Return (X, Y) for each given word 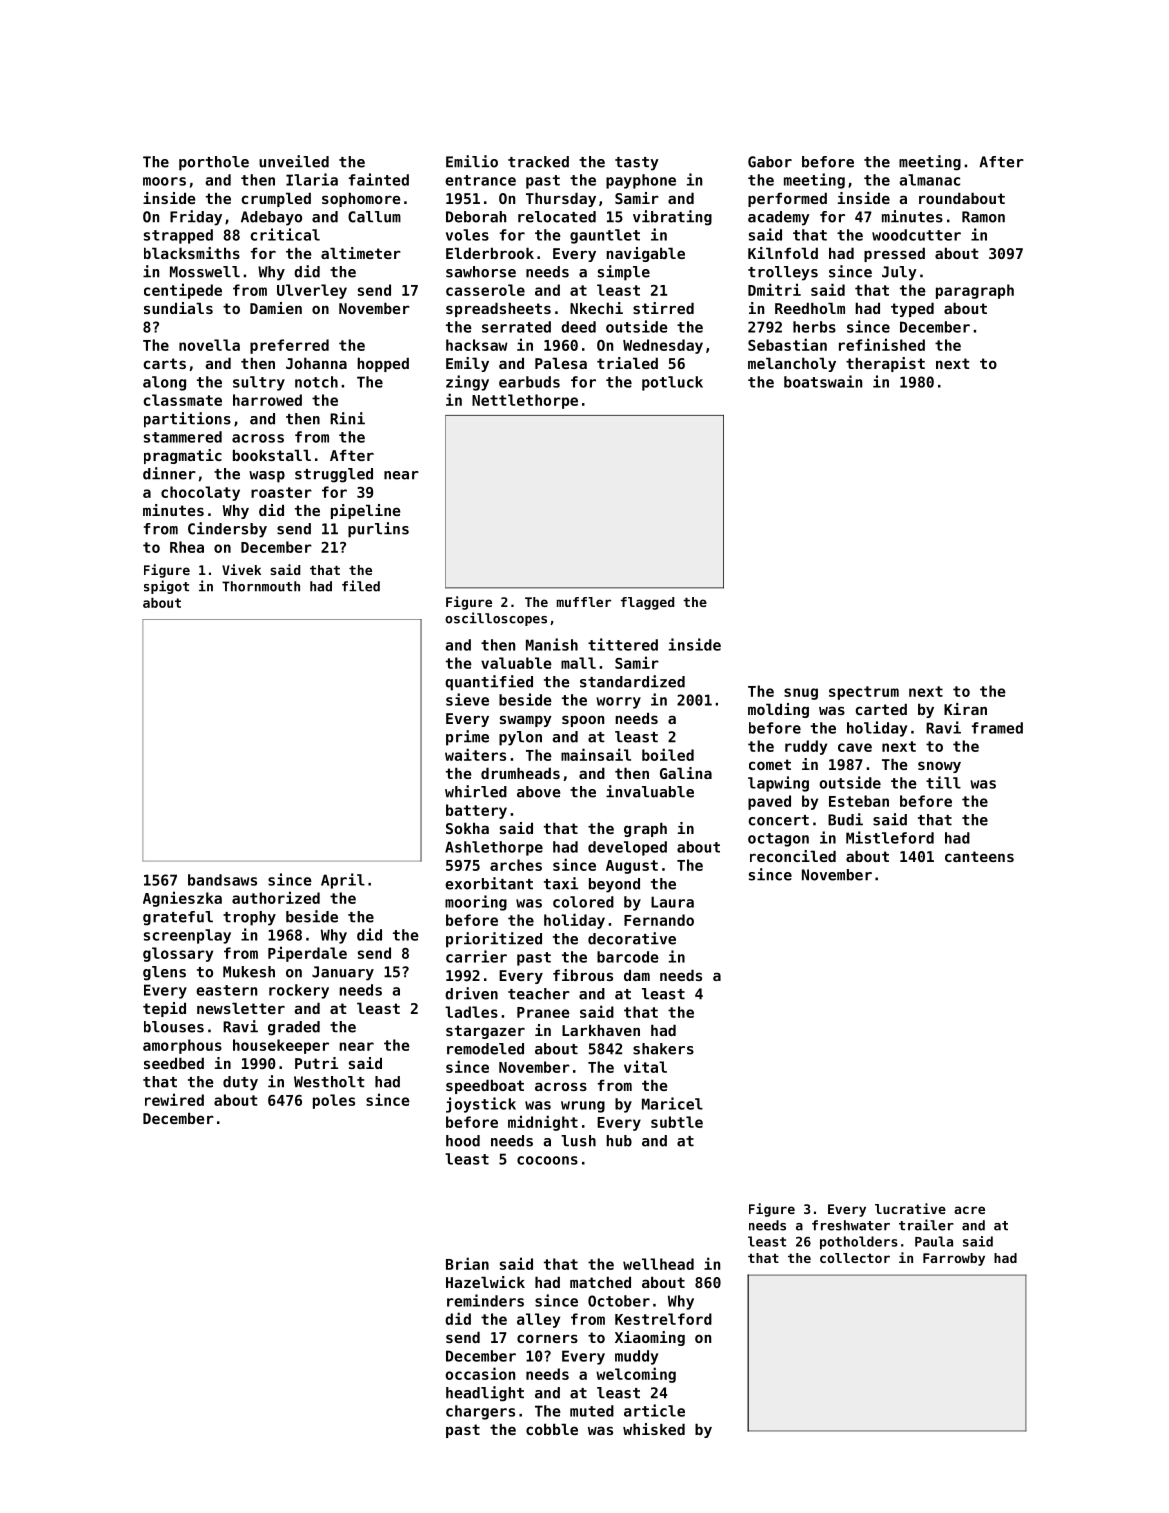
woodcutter (916, 235)
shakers (663, 1049)
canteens (979, 856)
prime (467, 738)
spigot (166, 587)
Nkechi (596, 308)
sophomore (361, 199)
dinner (169, 473)
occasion (480, 1373)
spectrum (864, 693)
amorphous (182, 1046)
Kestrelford (663, 1319)
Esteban (859, 801)
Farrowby (954, 1259)
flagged (647, 603)
